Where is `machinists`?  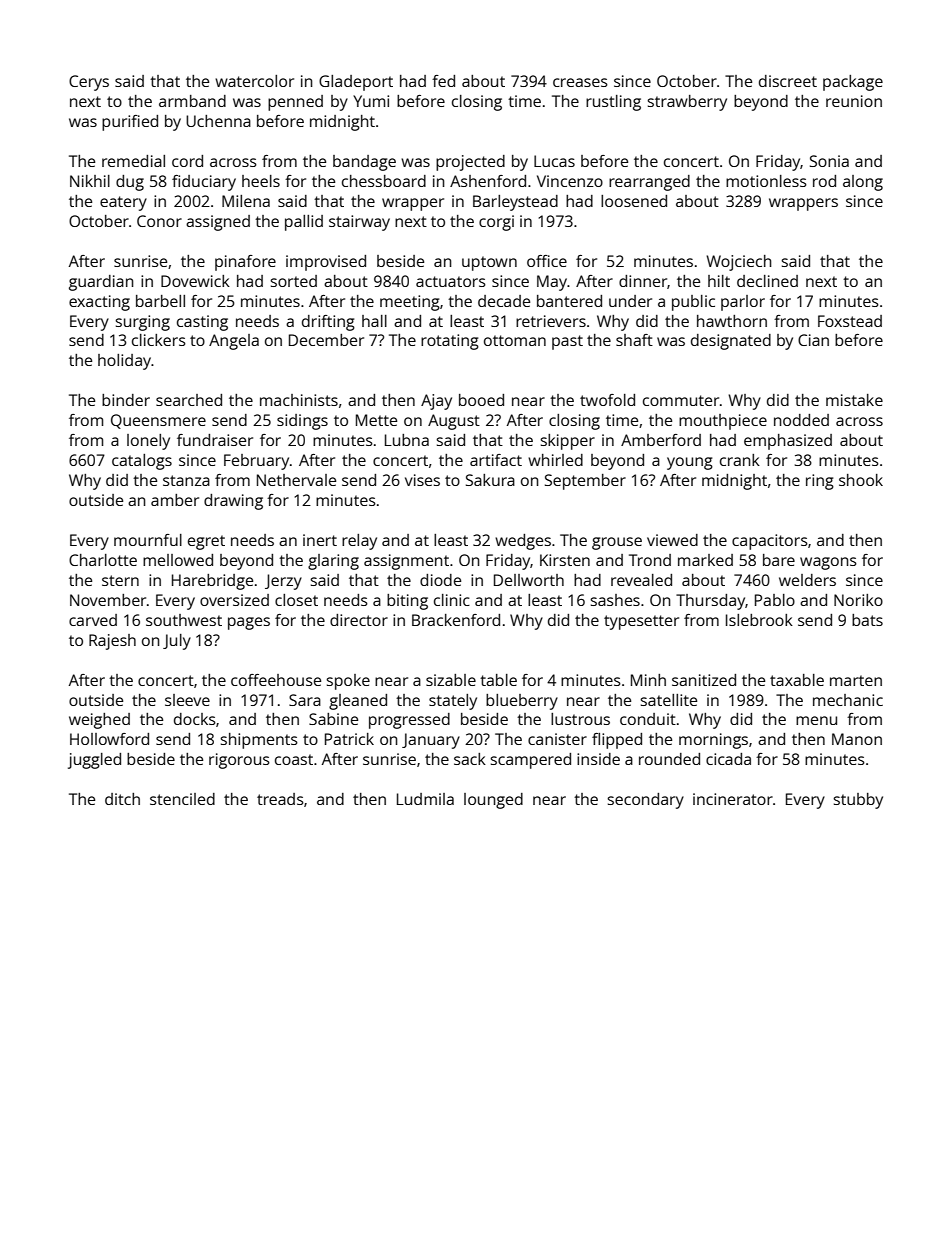
machinists is located at coordinates (299, 400).
